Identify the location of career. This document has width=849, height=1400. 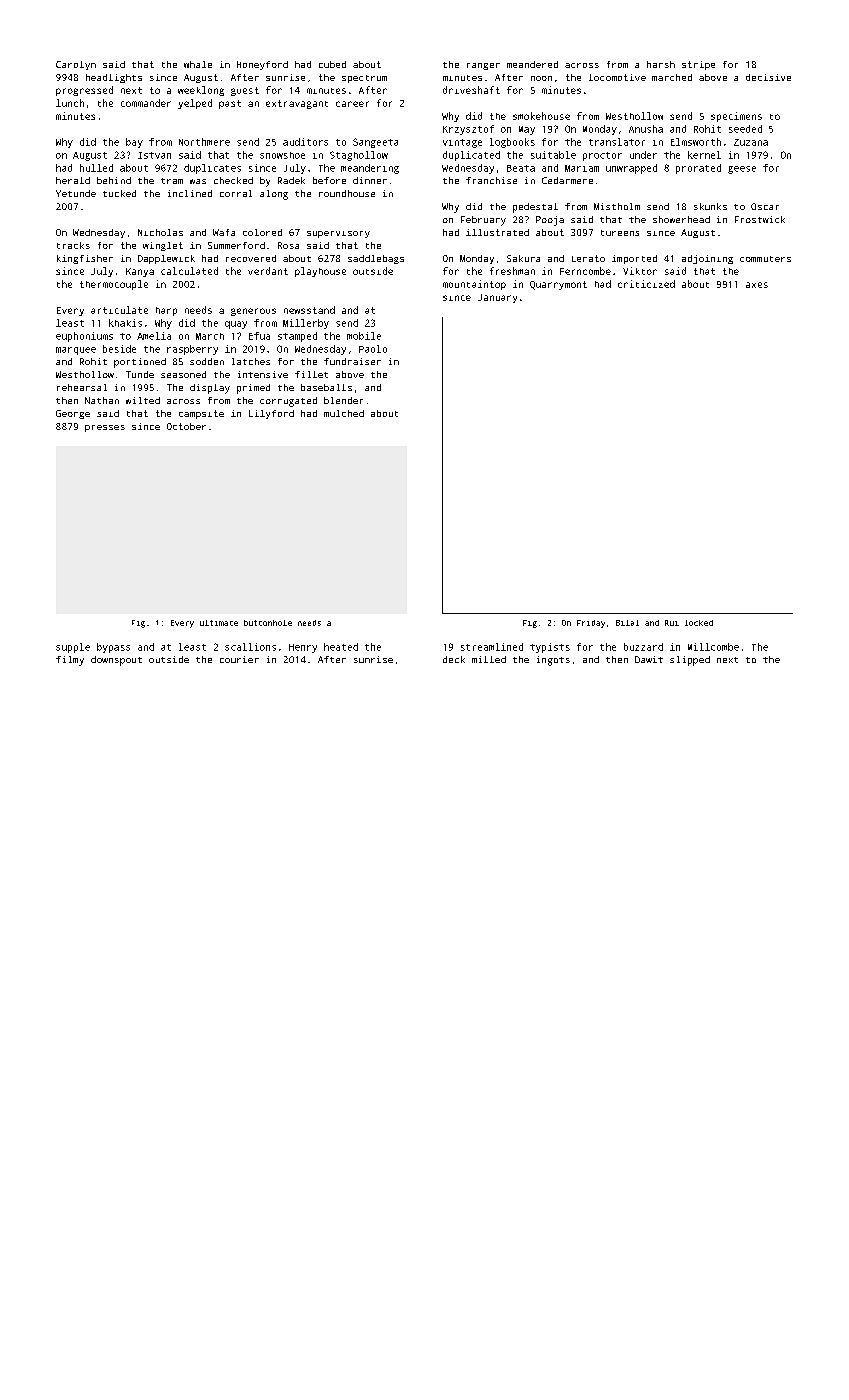
(352, 104).
